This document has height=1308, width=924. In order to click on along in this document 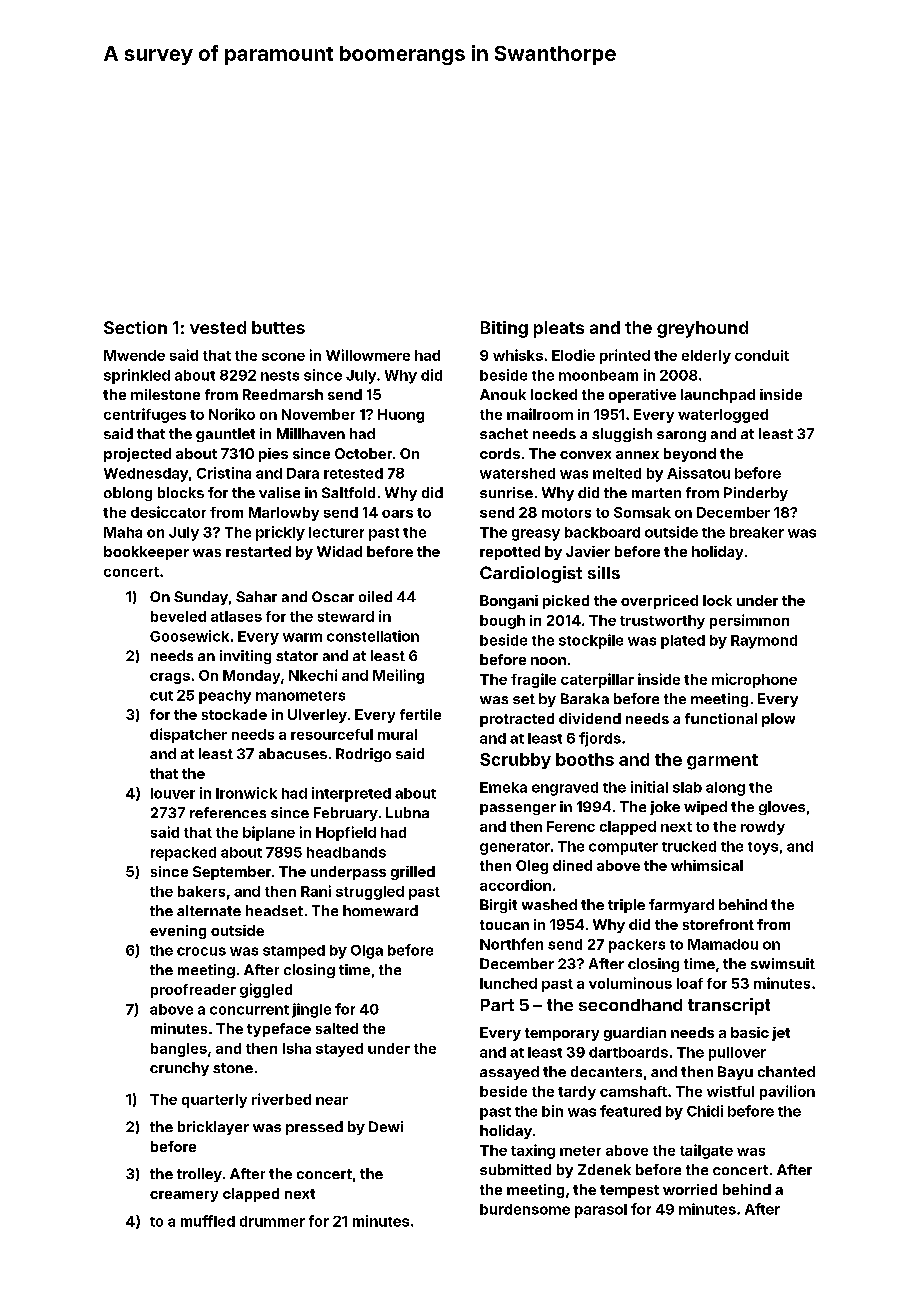, I will do `click(725, 789)`.
